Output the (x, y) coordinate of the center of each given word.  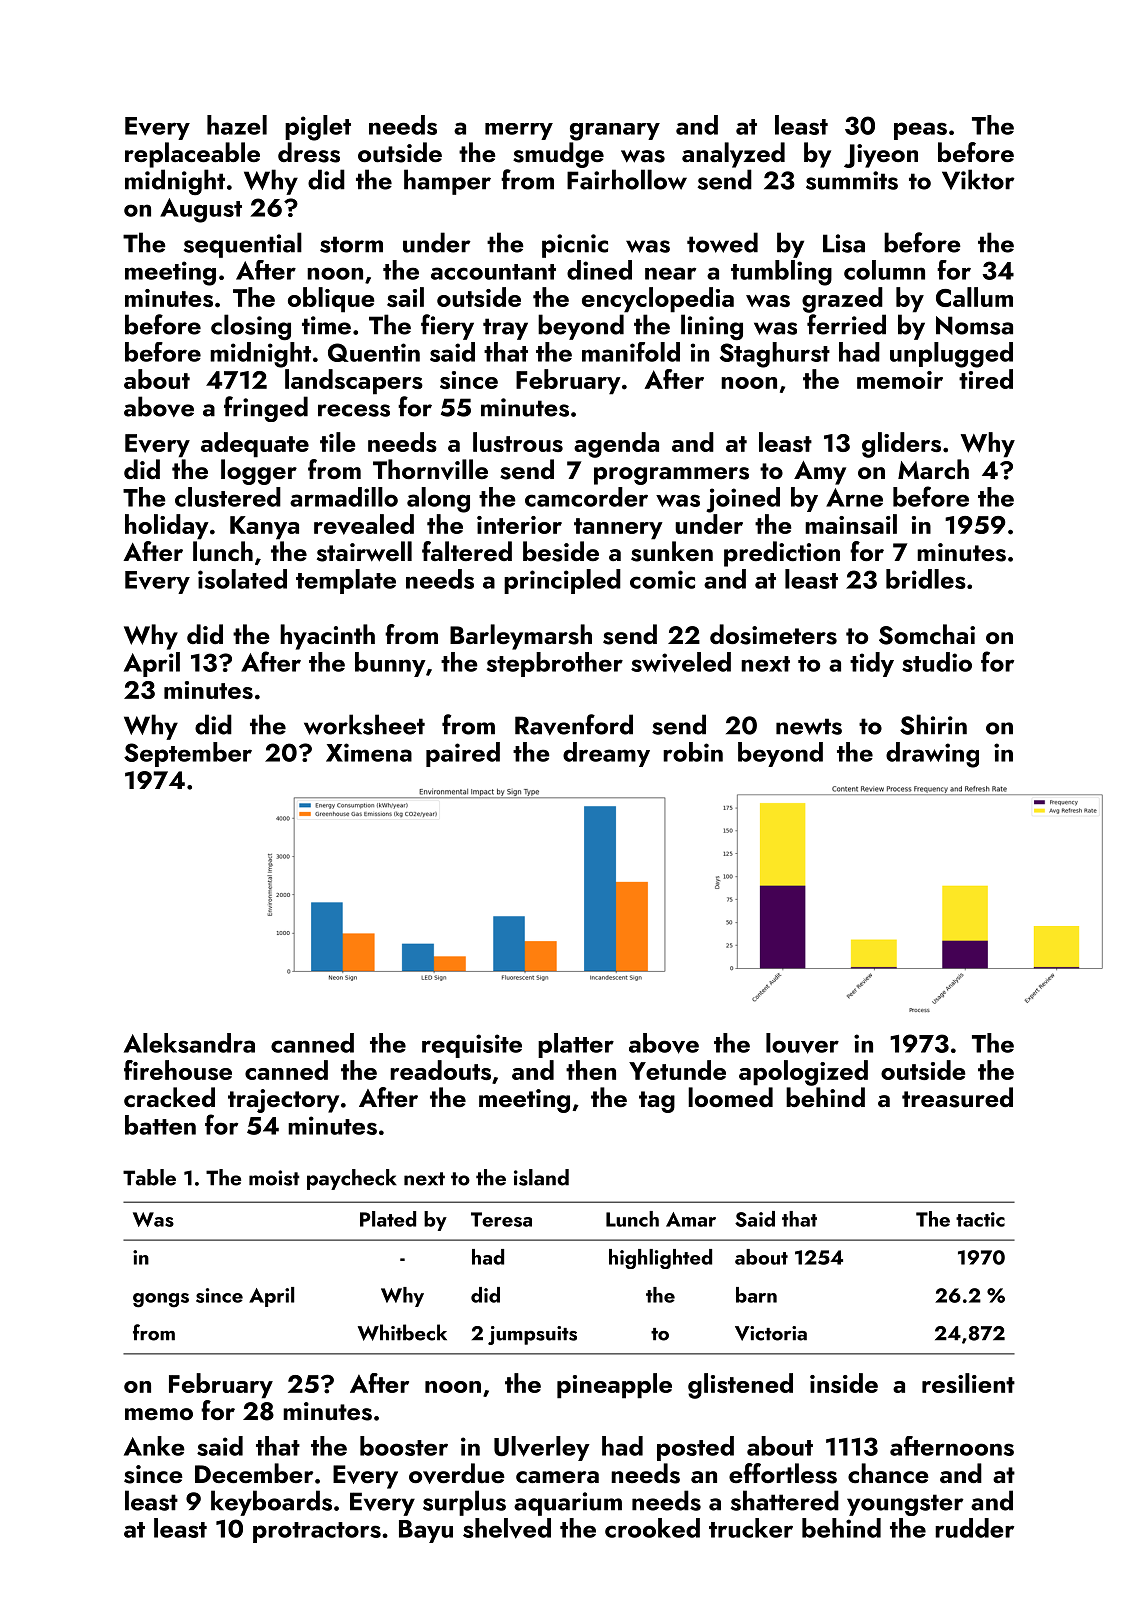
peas (920, 131)
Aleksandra (189, 1043)
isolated (242, 579)
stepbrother (555, 664)
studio (937, 662)
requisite (472, 1046)
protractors (317, 1532)
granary (615, 132)
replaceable (192, 155)
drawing (932, 755)
